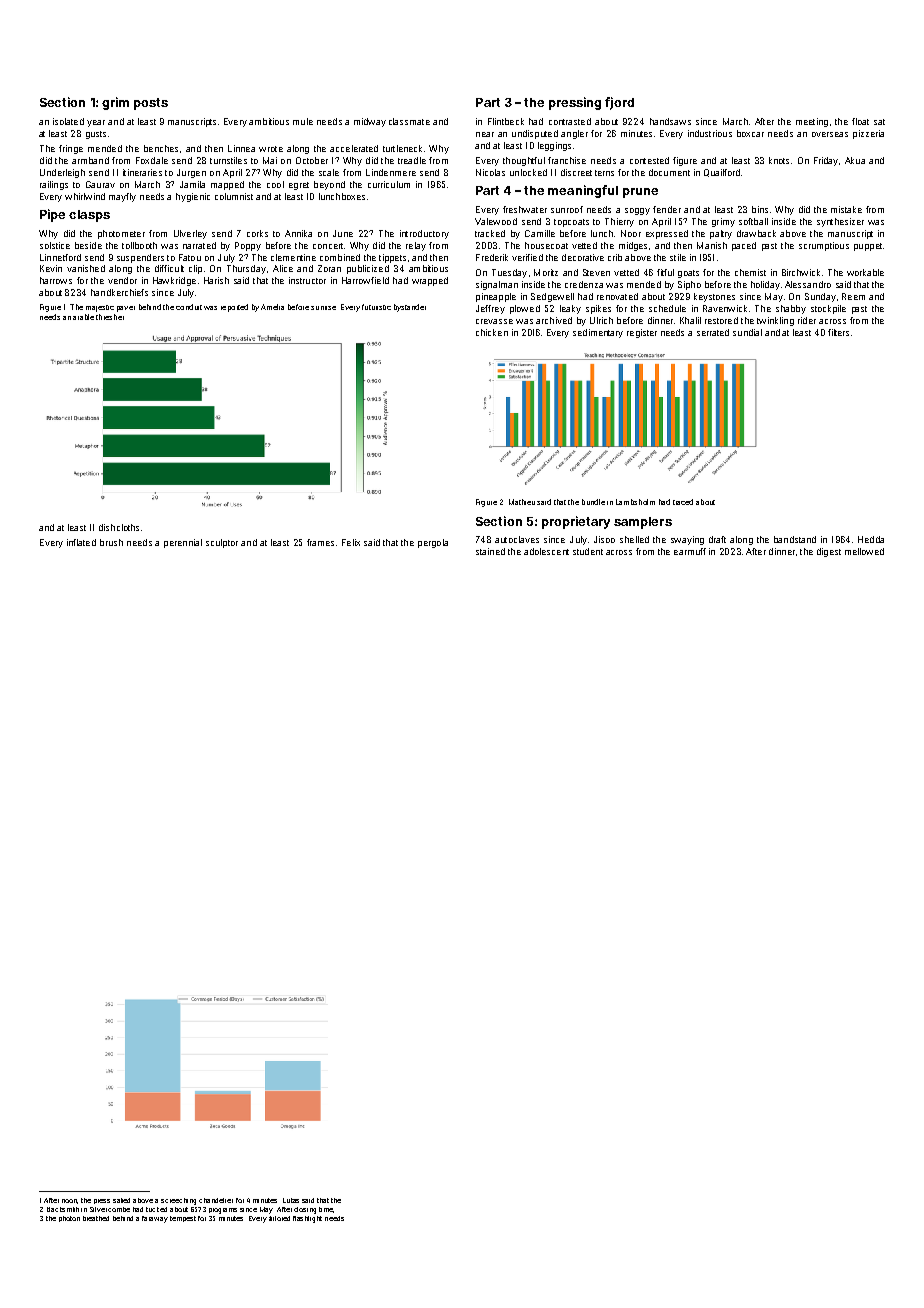 The height and width of the screenshot is (1308, 924). What do you see at coordinates (433, 543) in the screenshot?
I see `pergola` at bounding box center [433, 543].
